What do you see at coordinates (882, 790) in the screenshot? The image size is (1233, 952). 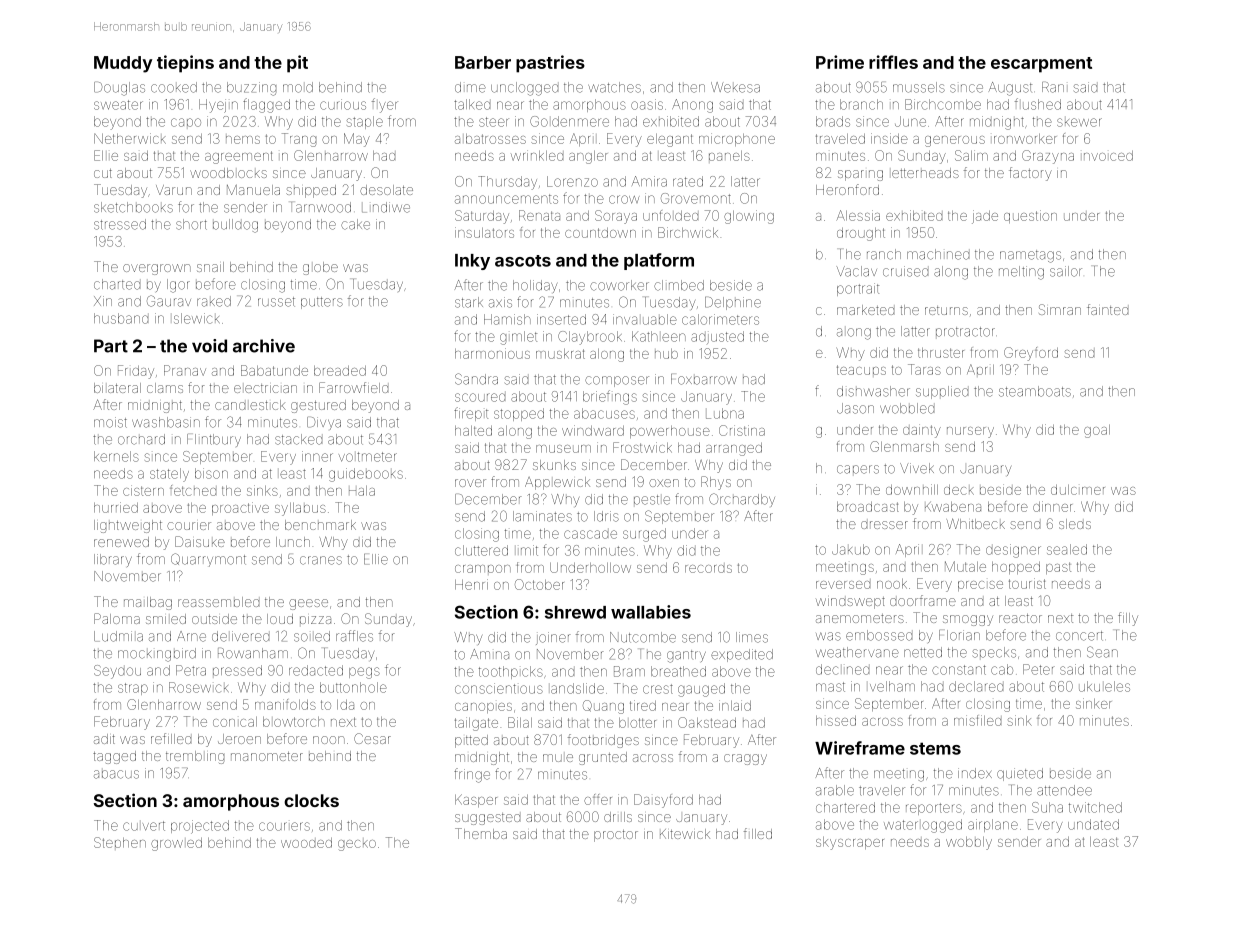 I see `traveler` at bounding box center [882, 790].
